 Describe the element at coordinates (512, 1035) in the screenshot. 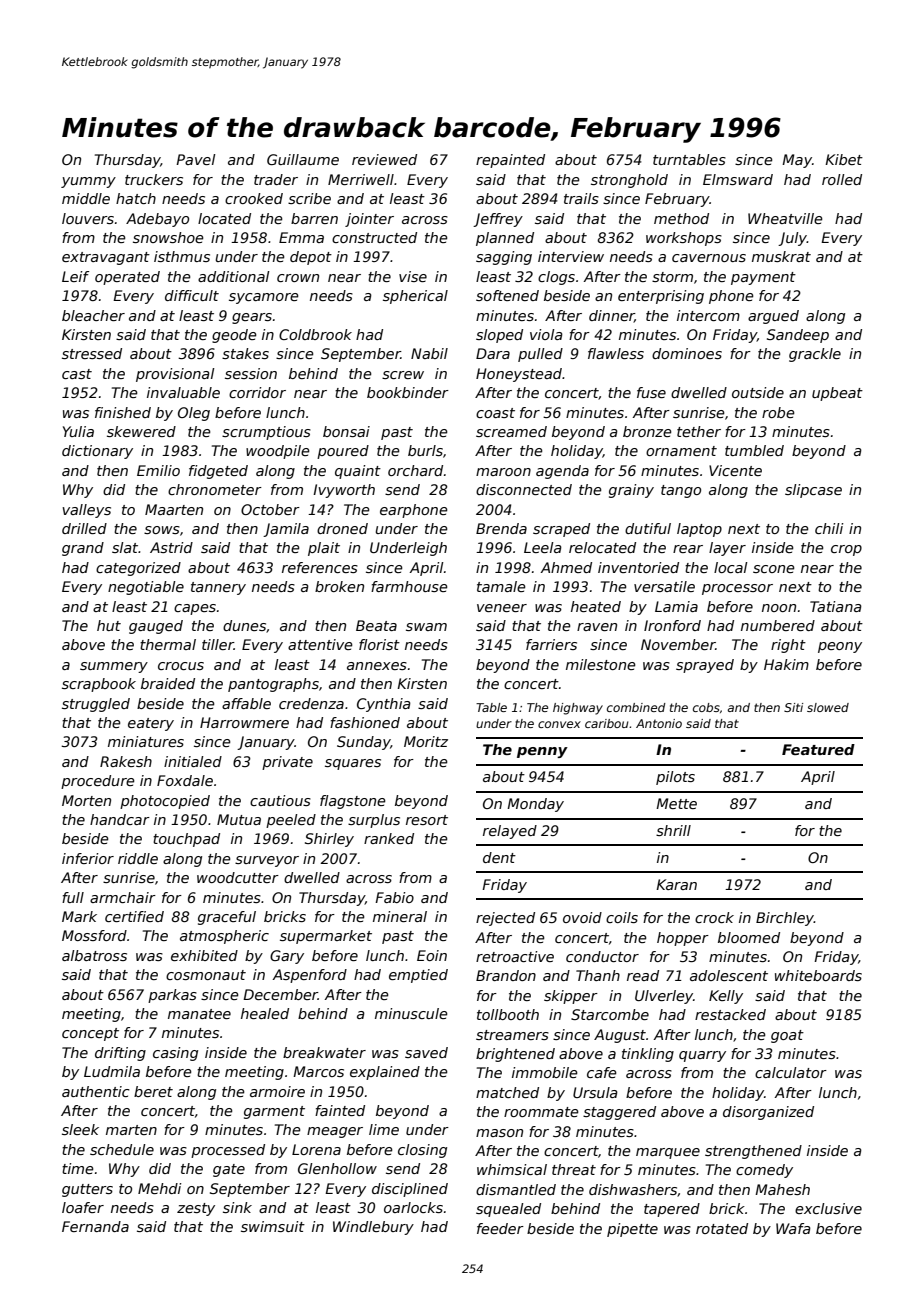

I see `streamers` at that location.
